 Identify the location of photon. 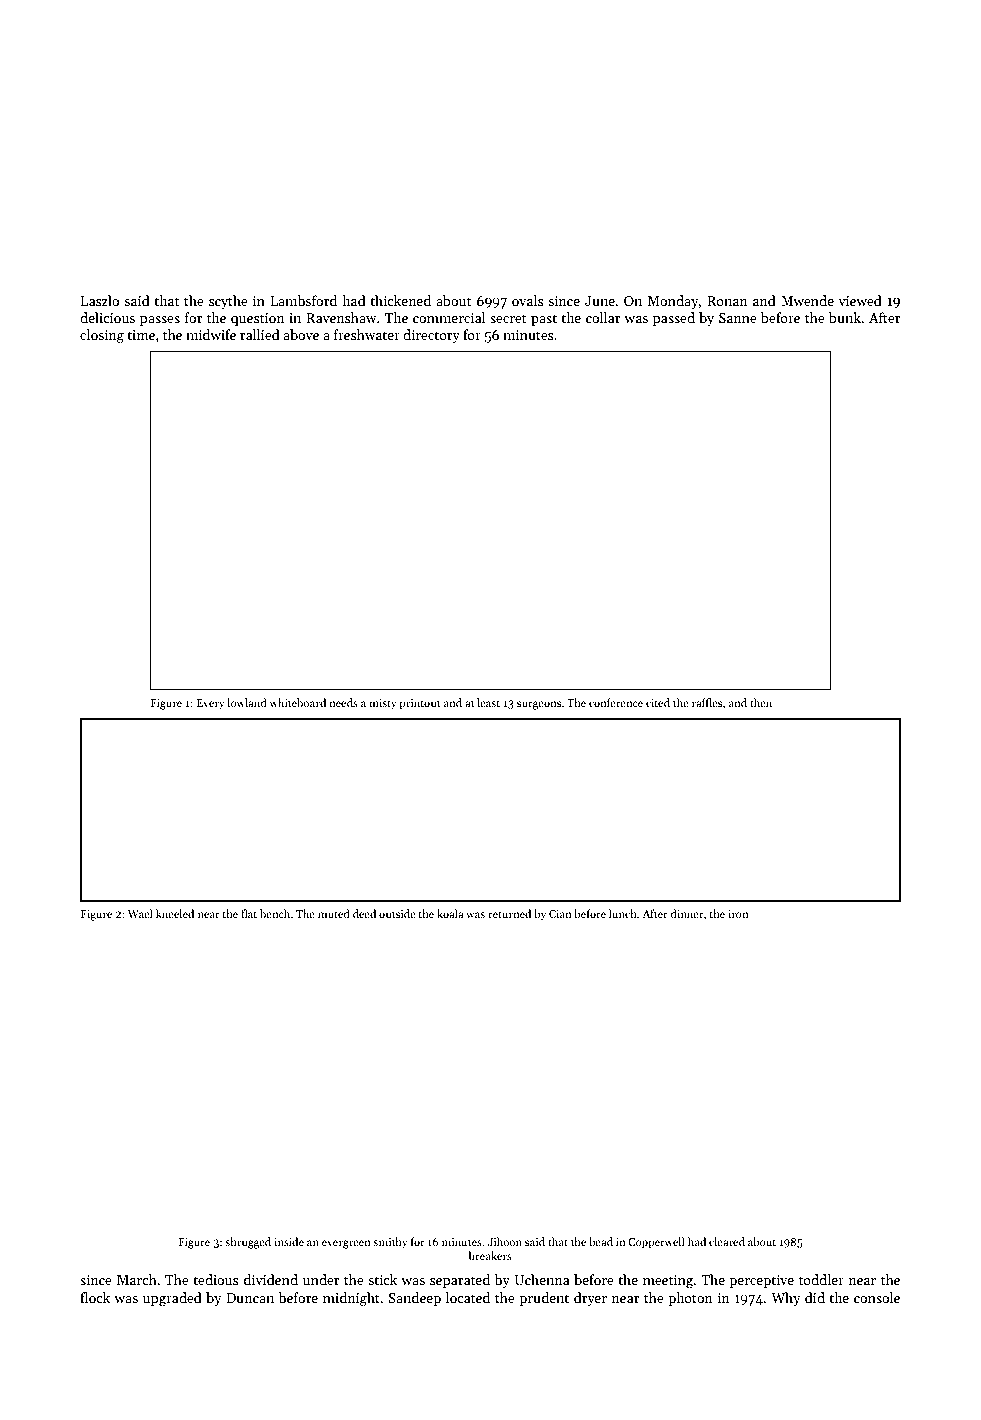
(690, 1299).
